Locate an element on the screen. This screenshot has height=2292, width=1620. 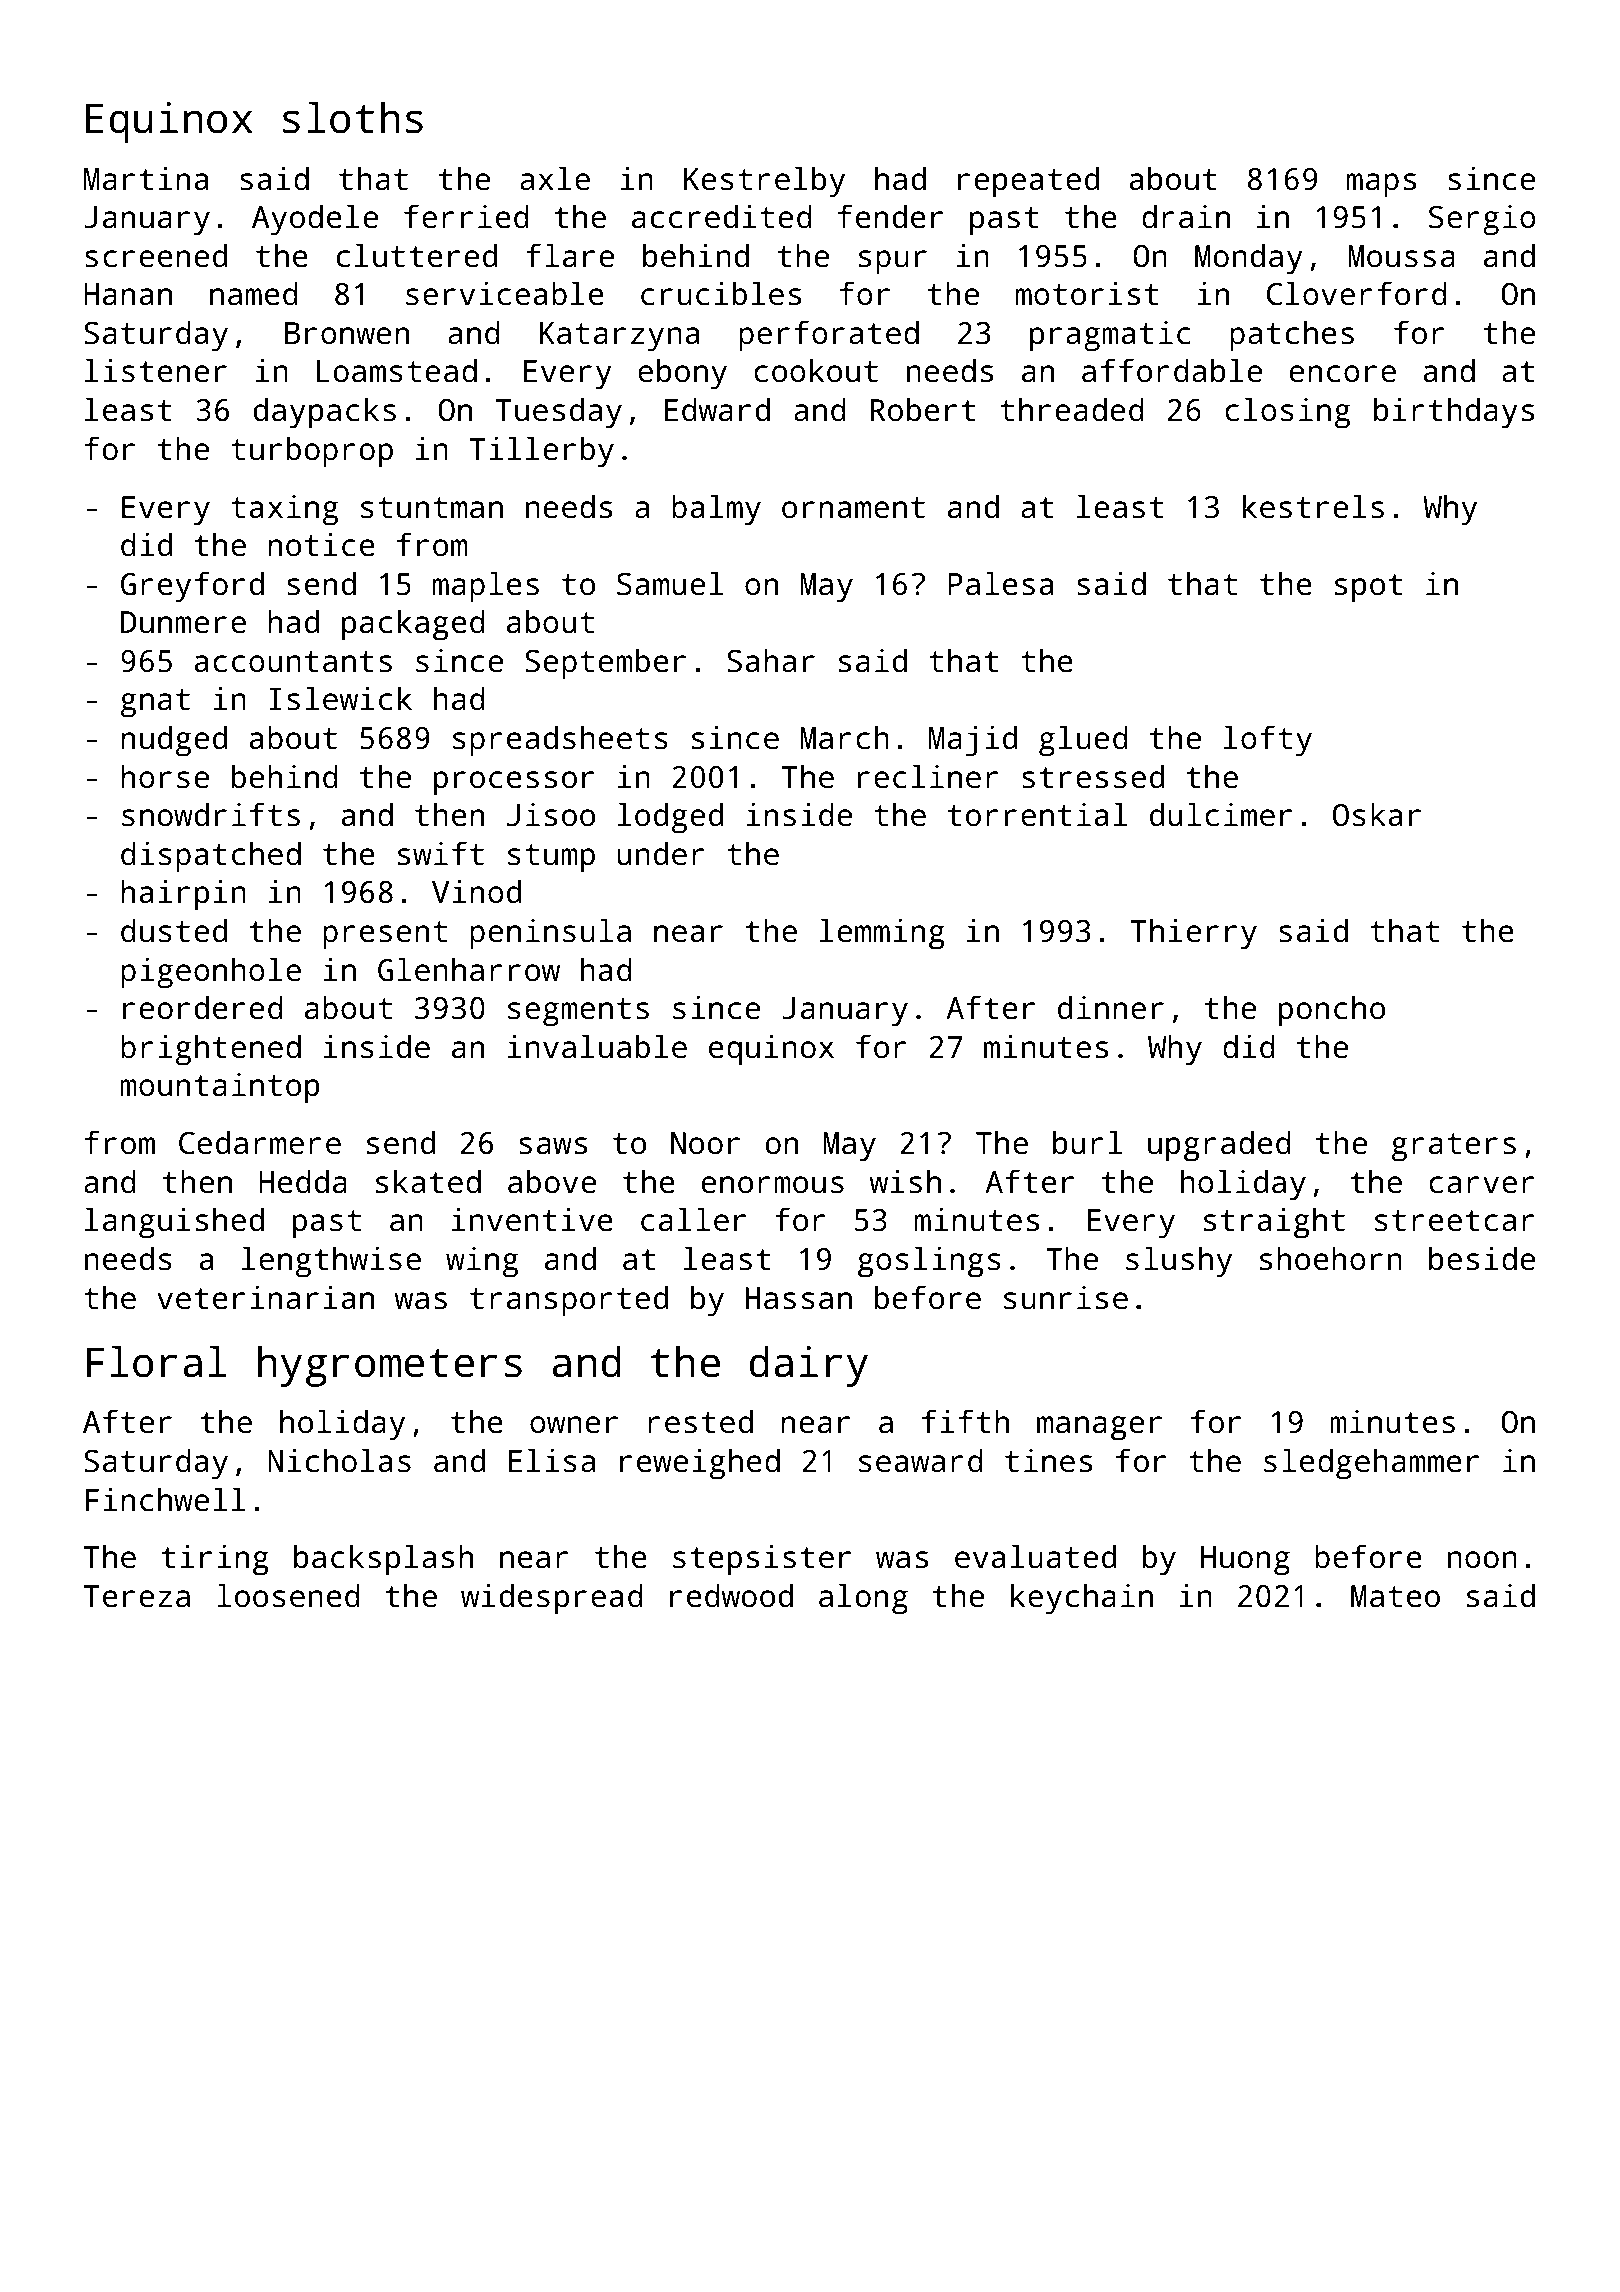
threaded is located at coordinates (1072, 409).
